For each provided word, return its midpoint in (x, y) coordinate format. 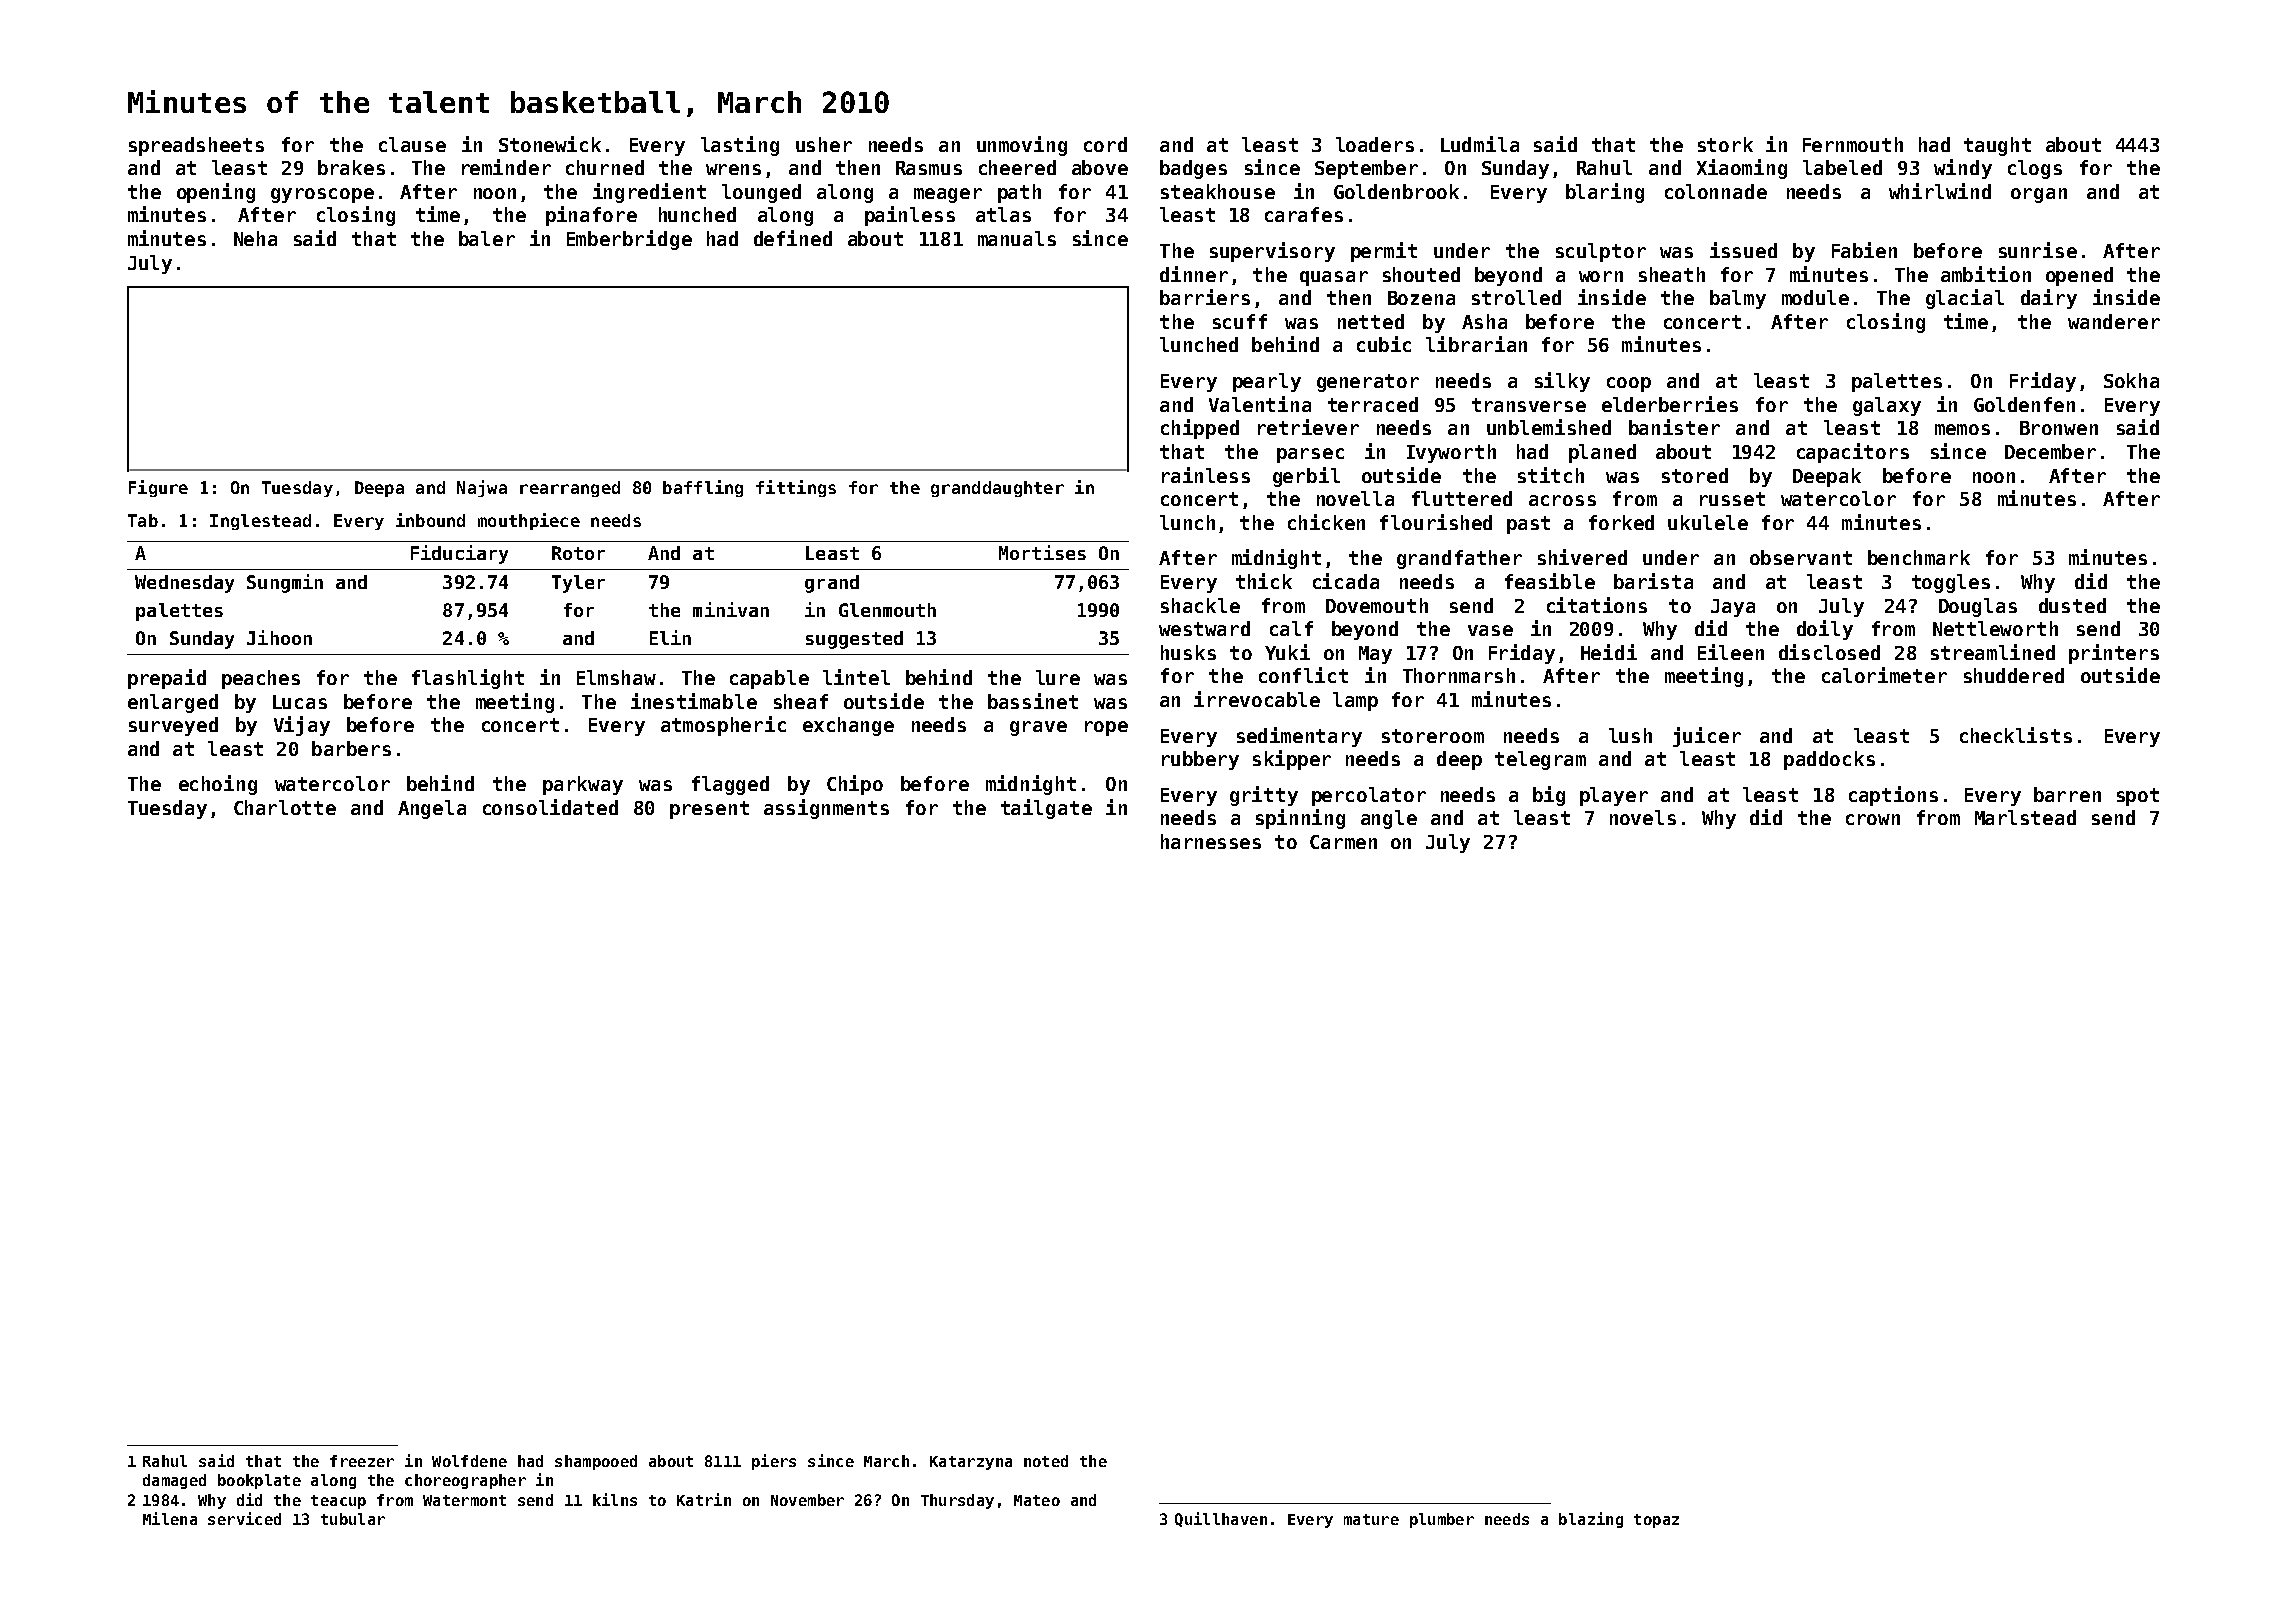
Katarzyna (971, 1463)
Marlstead (2025, 817)
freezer (362, 1461)
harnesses (1211, 841)
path (1019, 193)
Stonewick (550, 144)
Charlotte (285, 807)
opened (2079, 276)
